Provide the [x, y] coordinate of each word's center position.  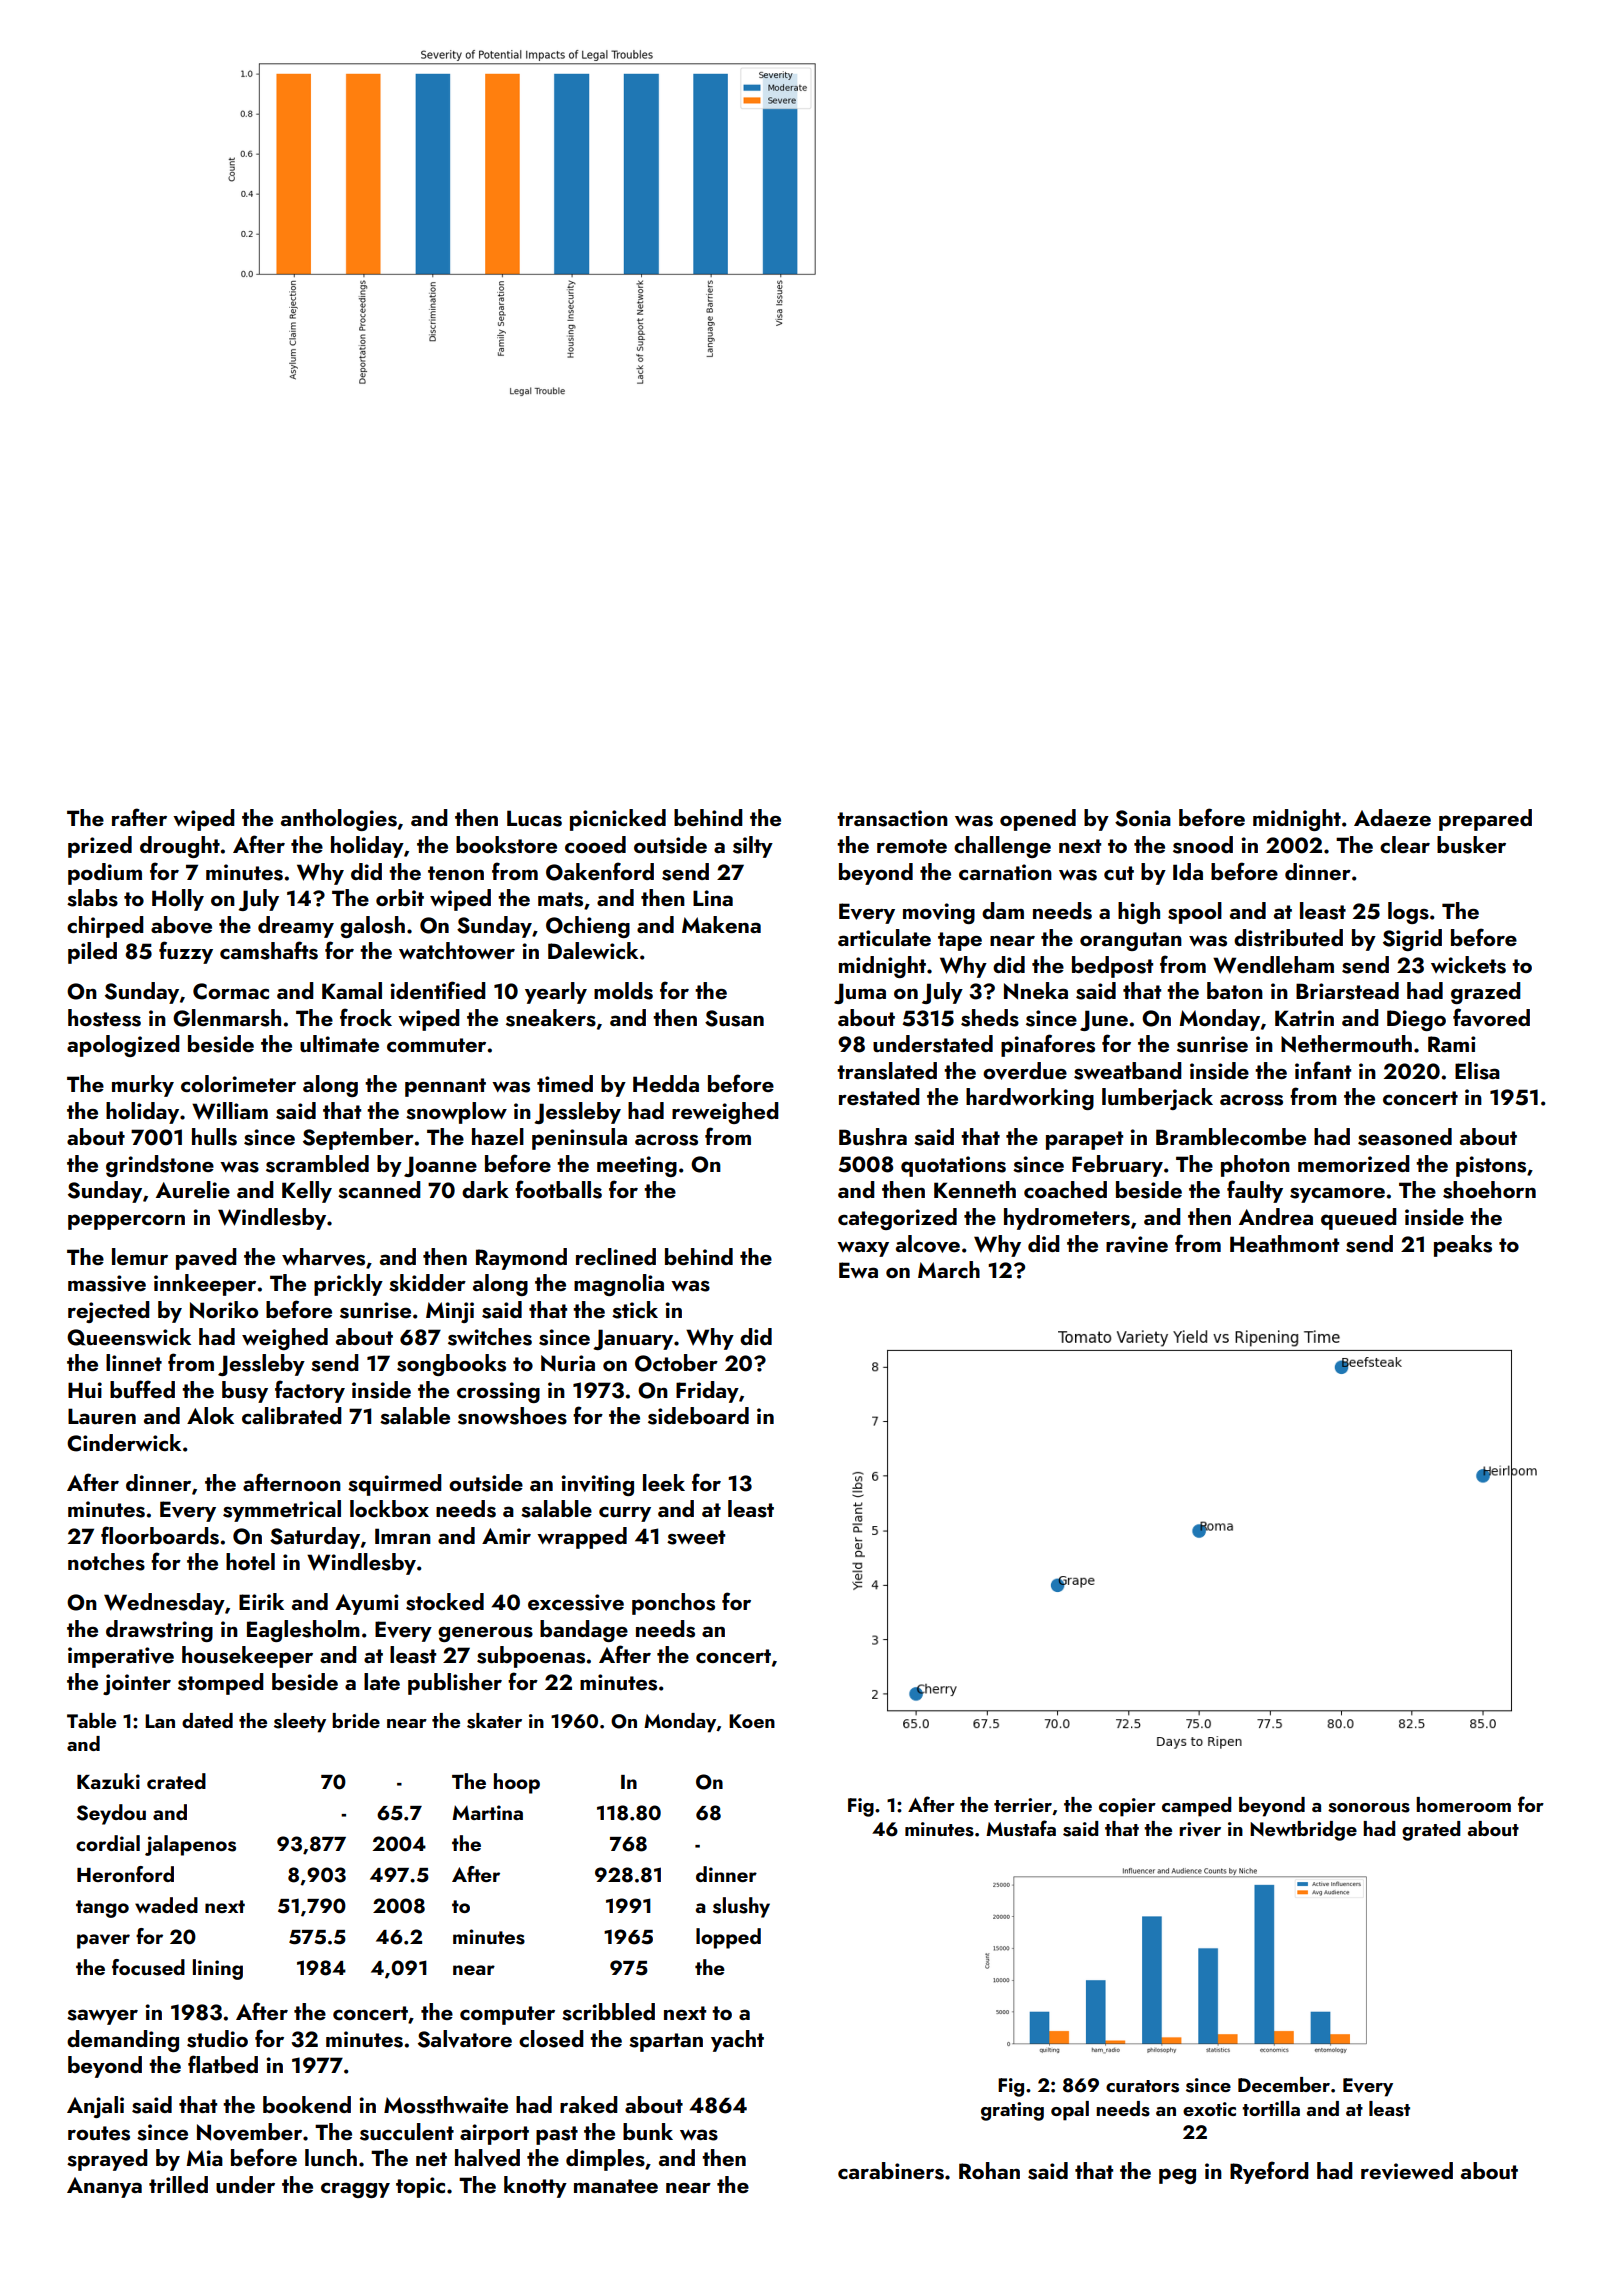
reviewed [1407, 2171]
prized [100, 847]
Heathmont [1284, 1243]
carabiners [891, 2171]
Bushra [873, 1137]
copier [1127, 1807]
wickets [1468, 965]
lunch [331, 2157]
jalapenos [190, 1845]
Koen [752, 1721]
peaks [1463, 1246]
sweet [696, 1537]
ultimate [339, 1043]
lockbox [389, 1508]
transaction [892, 818]
